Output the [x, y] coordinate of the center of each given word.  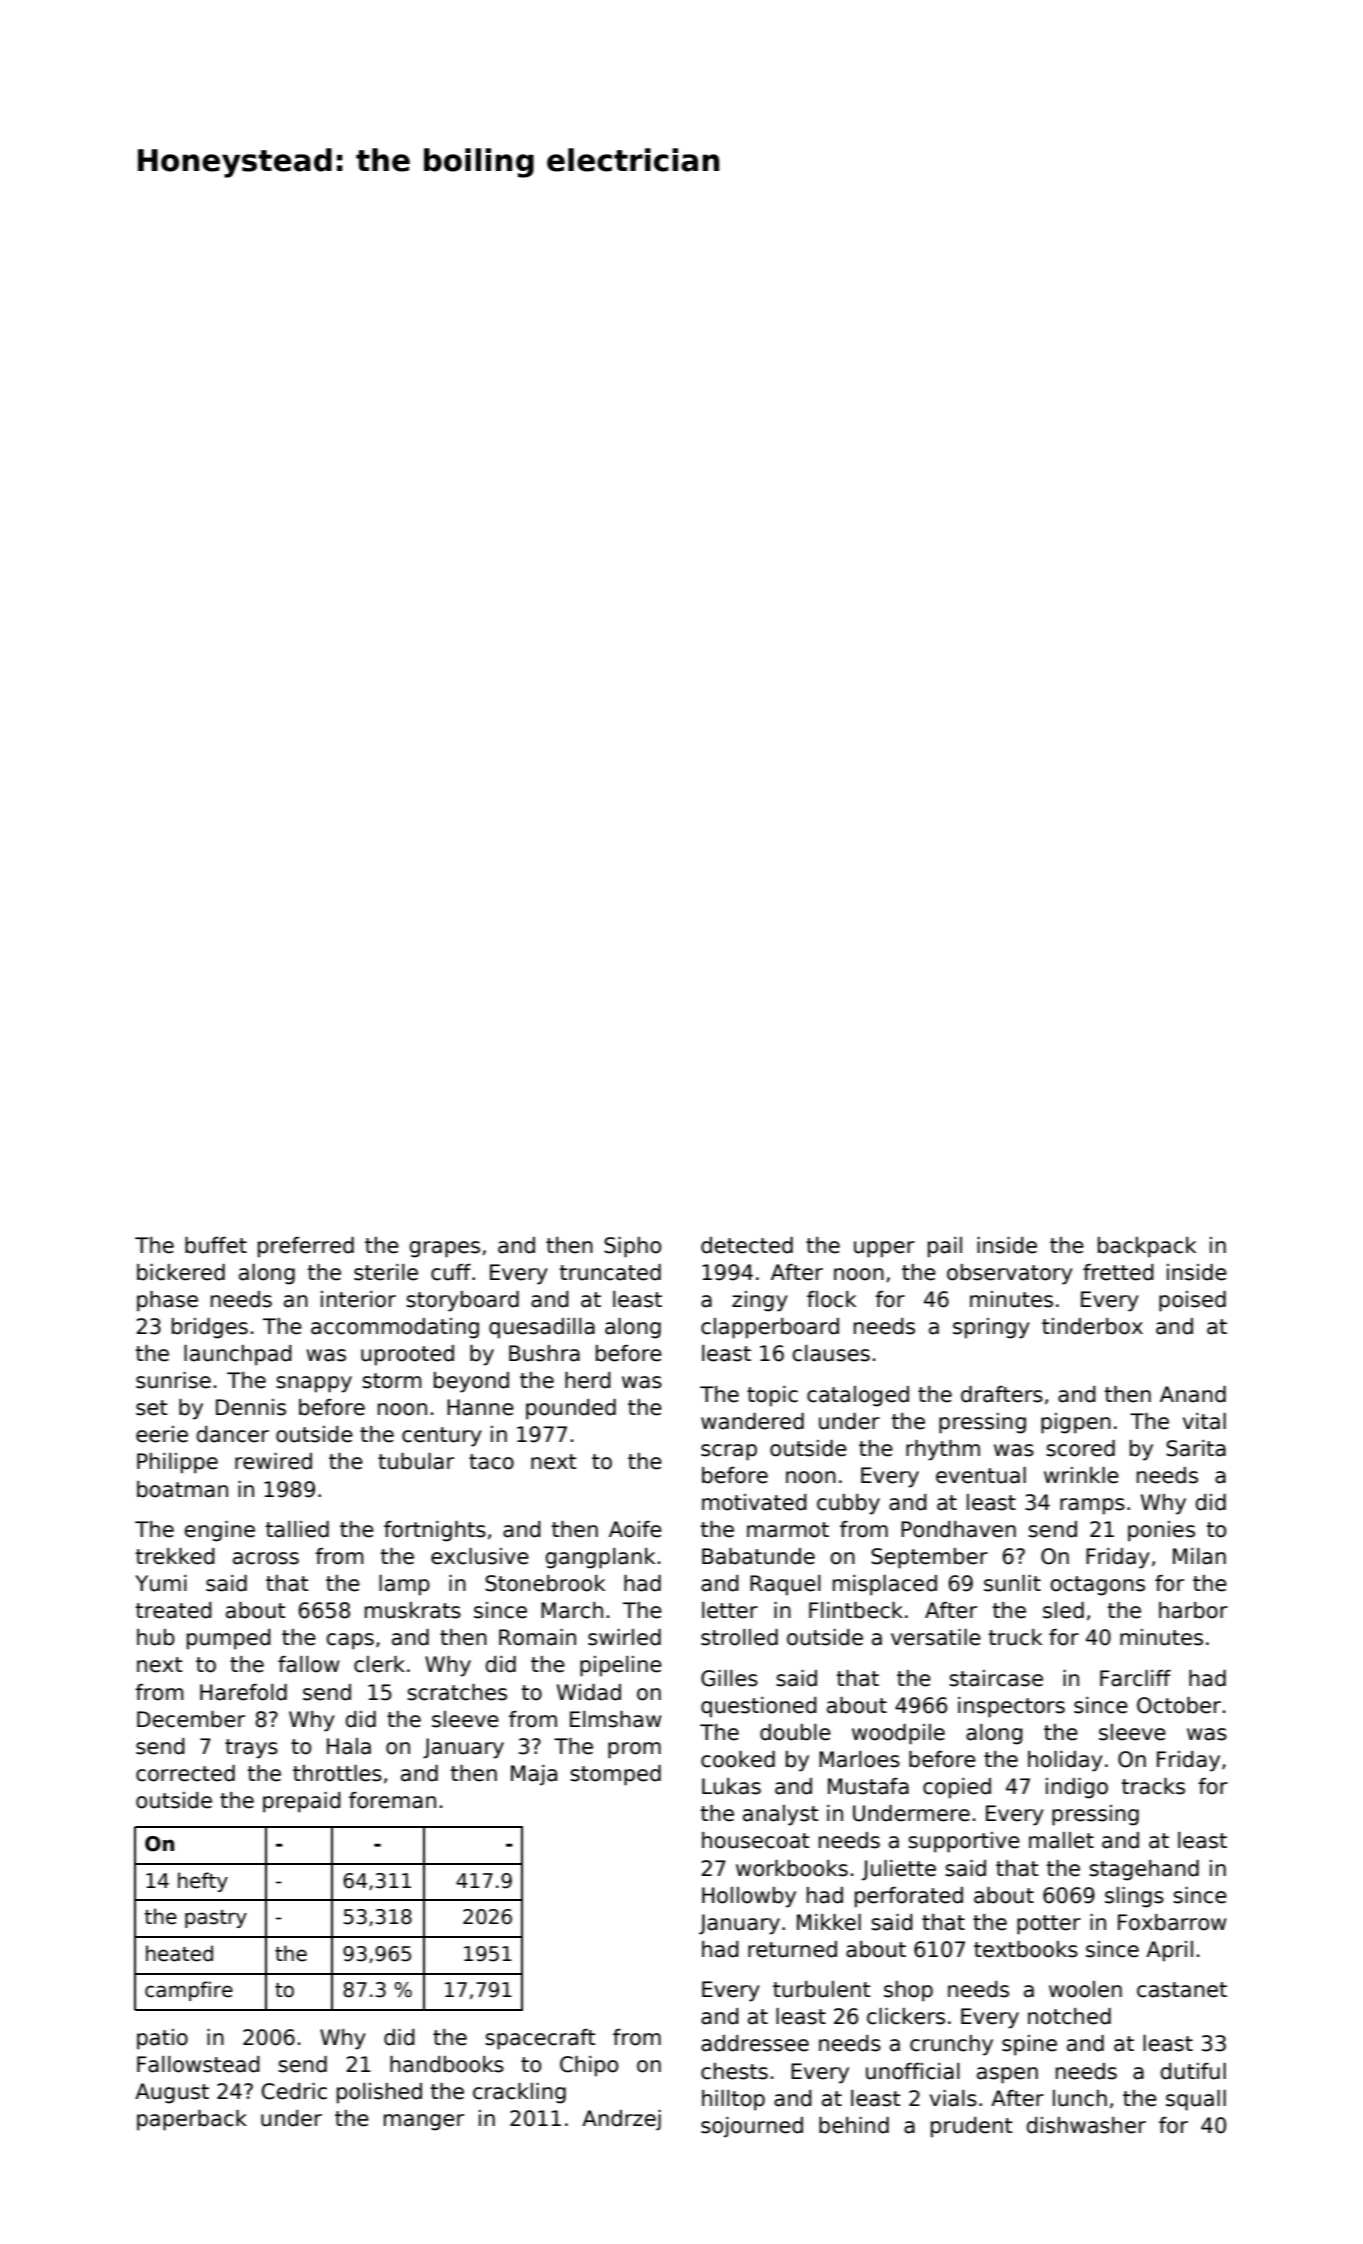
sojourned [752, 2127]
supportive [964, 1842]
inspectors [1011, 1707]
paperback [192, 2120]
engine [219, 1531]
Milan [1199, 1556]
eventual [981, 1475]
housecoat [755, 1840]
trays [251, 1749]
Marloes [859, 1759]
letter [730, 1610]
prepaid [302, 1802]
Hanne [480, 1407]
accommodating [395, 1328]
